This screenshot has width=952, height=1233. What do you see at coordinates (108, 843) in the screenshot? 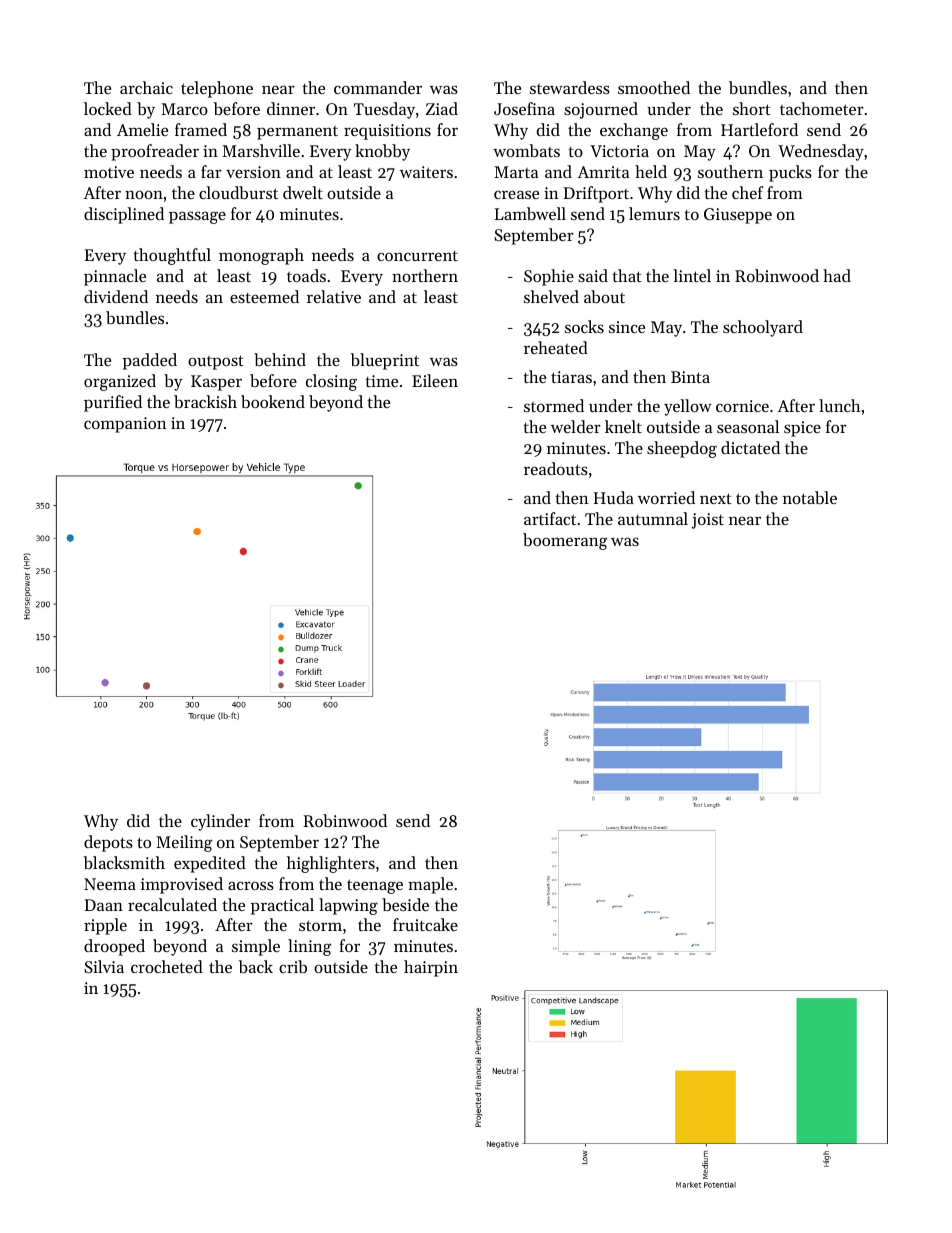
I see `depots` at bounding box center [108, 843].
